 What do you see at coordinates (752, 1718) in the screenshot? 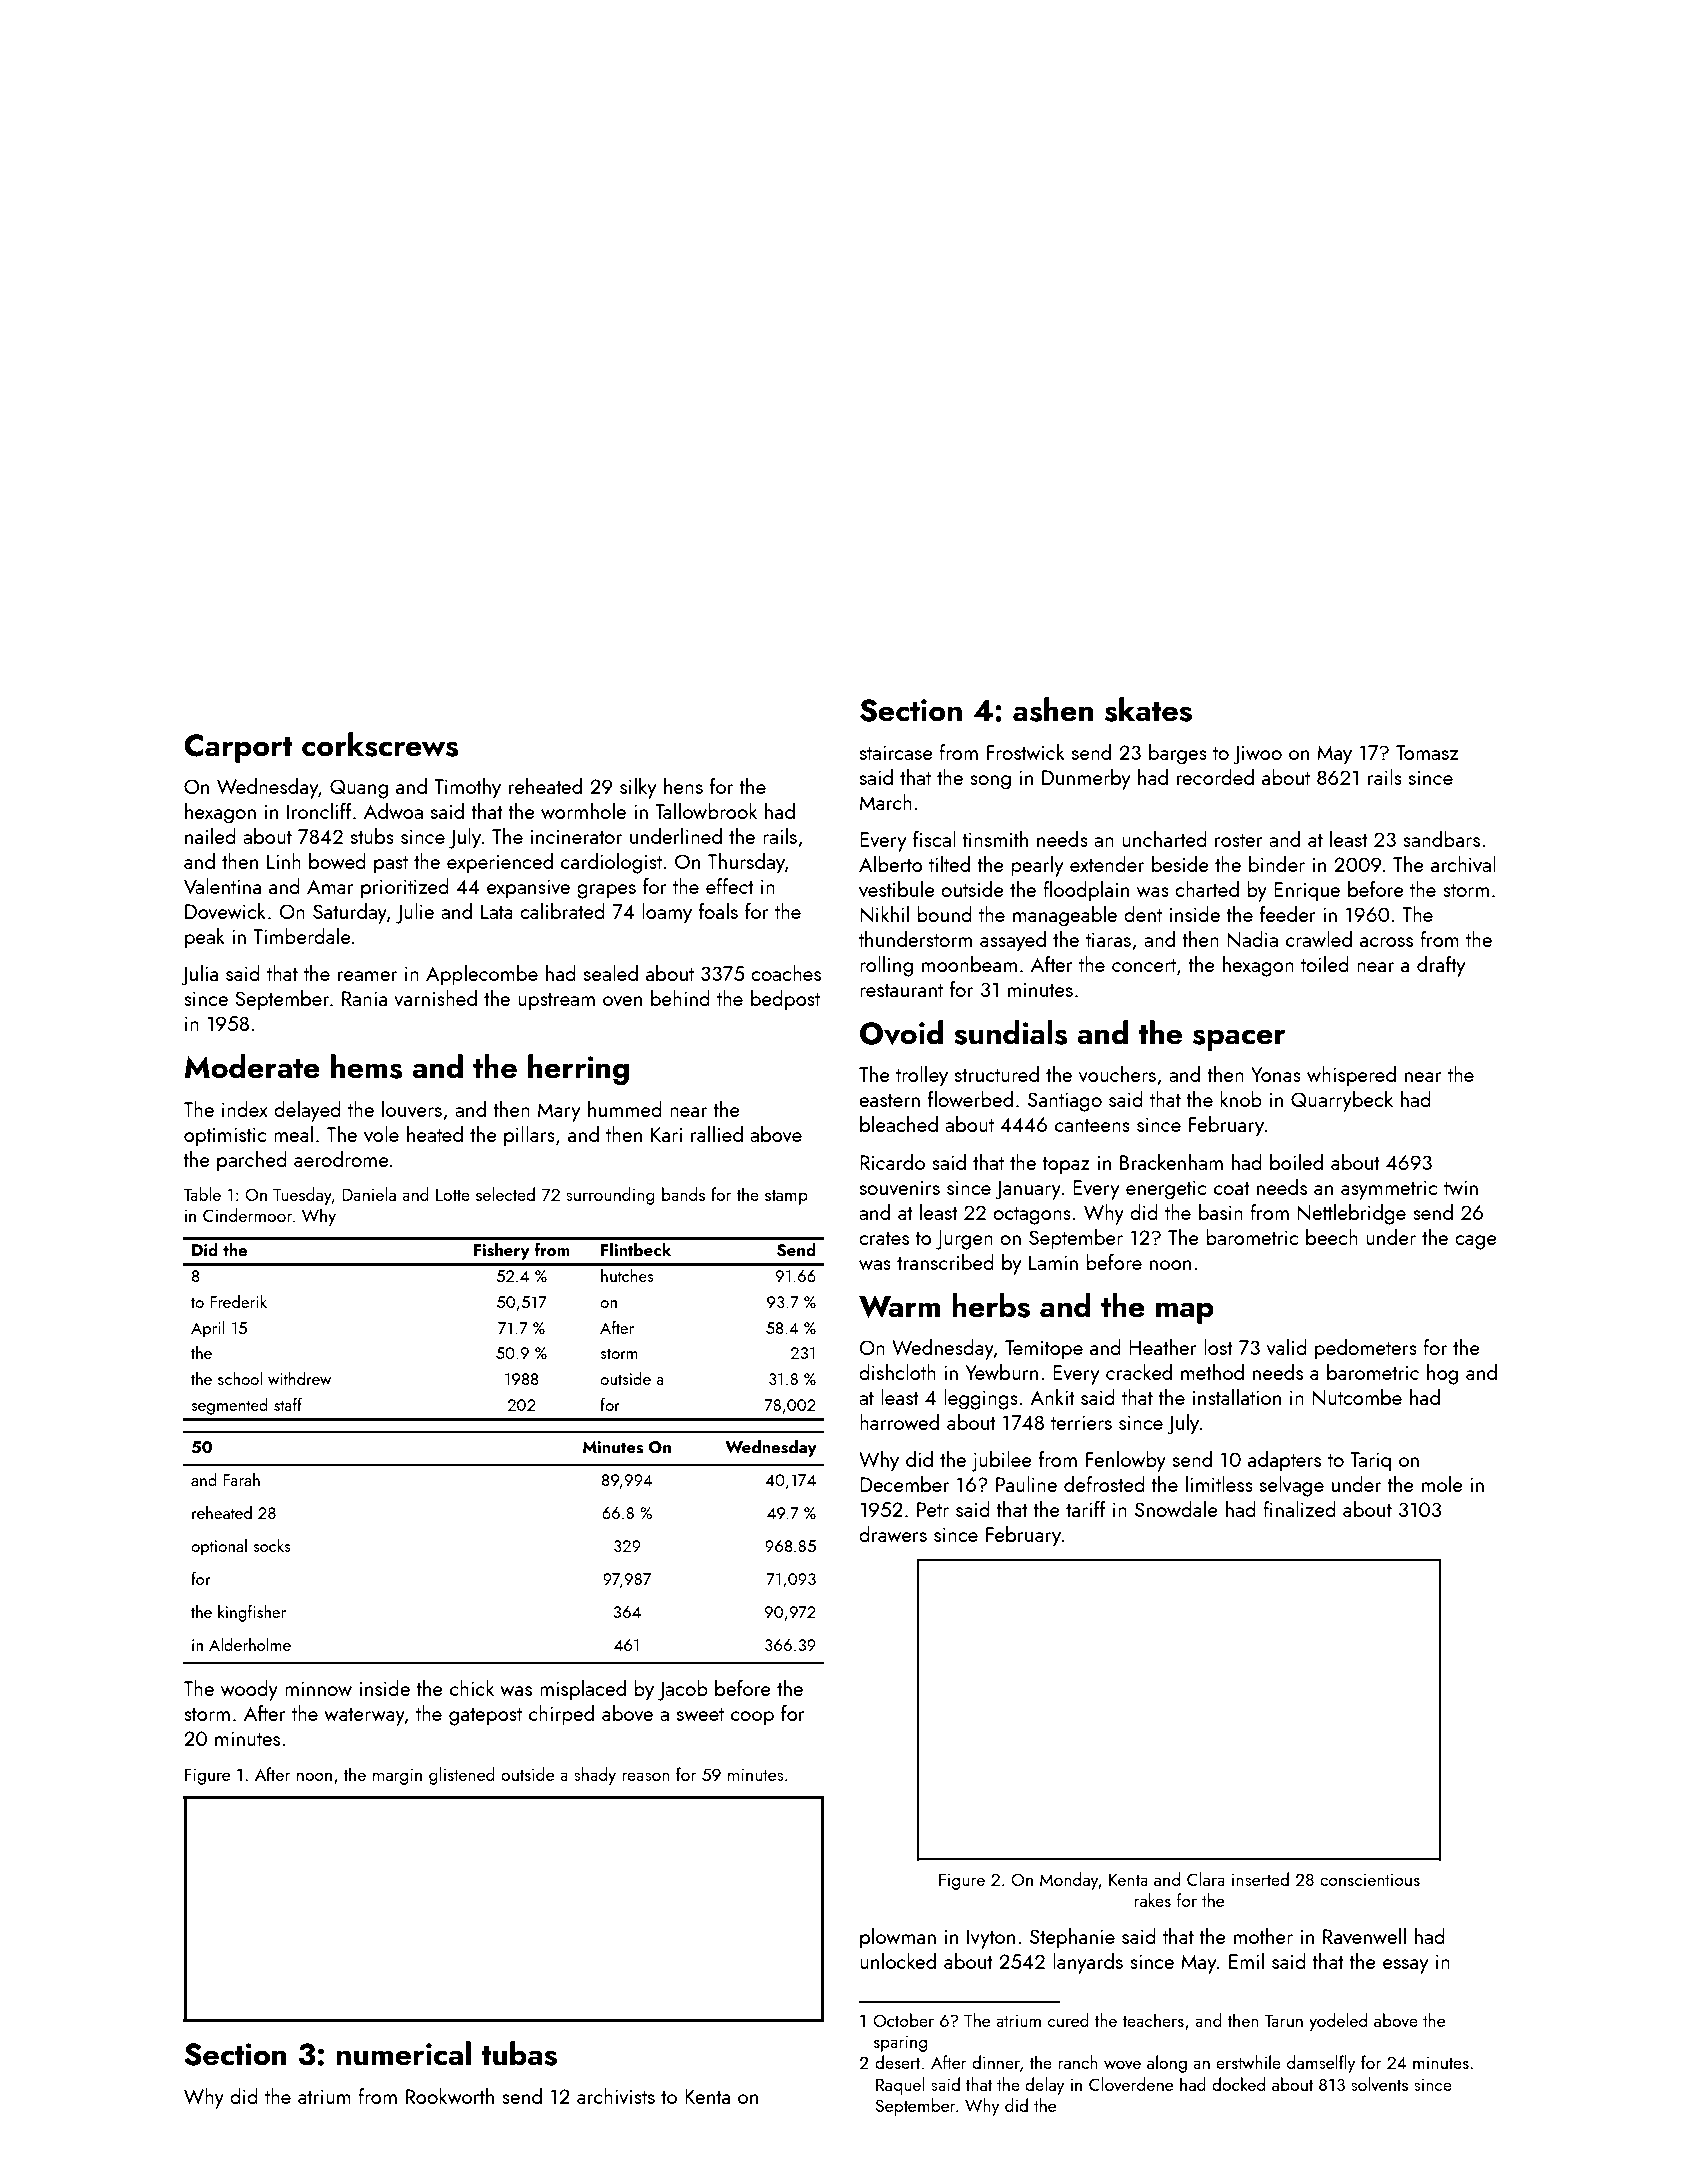
I see `coop` at bounding box center [752, 1718].
